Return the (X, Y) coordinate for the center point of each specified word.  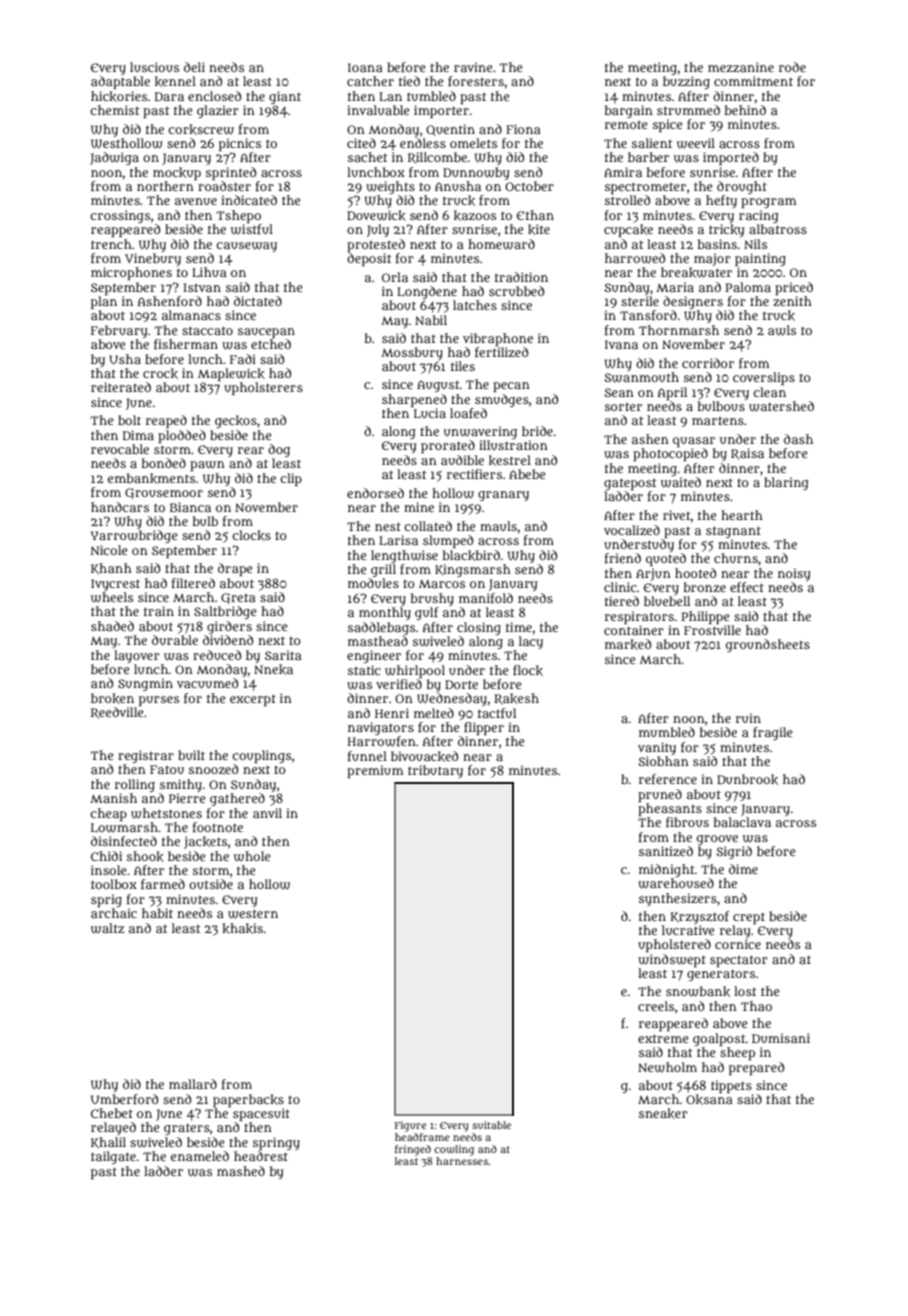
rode (792, 67)
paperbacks (248, 1100)
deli (194, 67)
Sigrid (734, 852)
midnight (667, 870)
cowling (454, 1150)
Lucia (430, 413)
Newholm (667, 1067)
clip (291, 479)
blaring (786, 483)
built (191, 755)
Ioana (365, 67)
